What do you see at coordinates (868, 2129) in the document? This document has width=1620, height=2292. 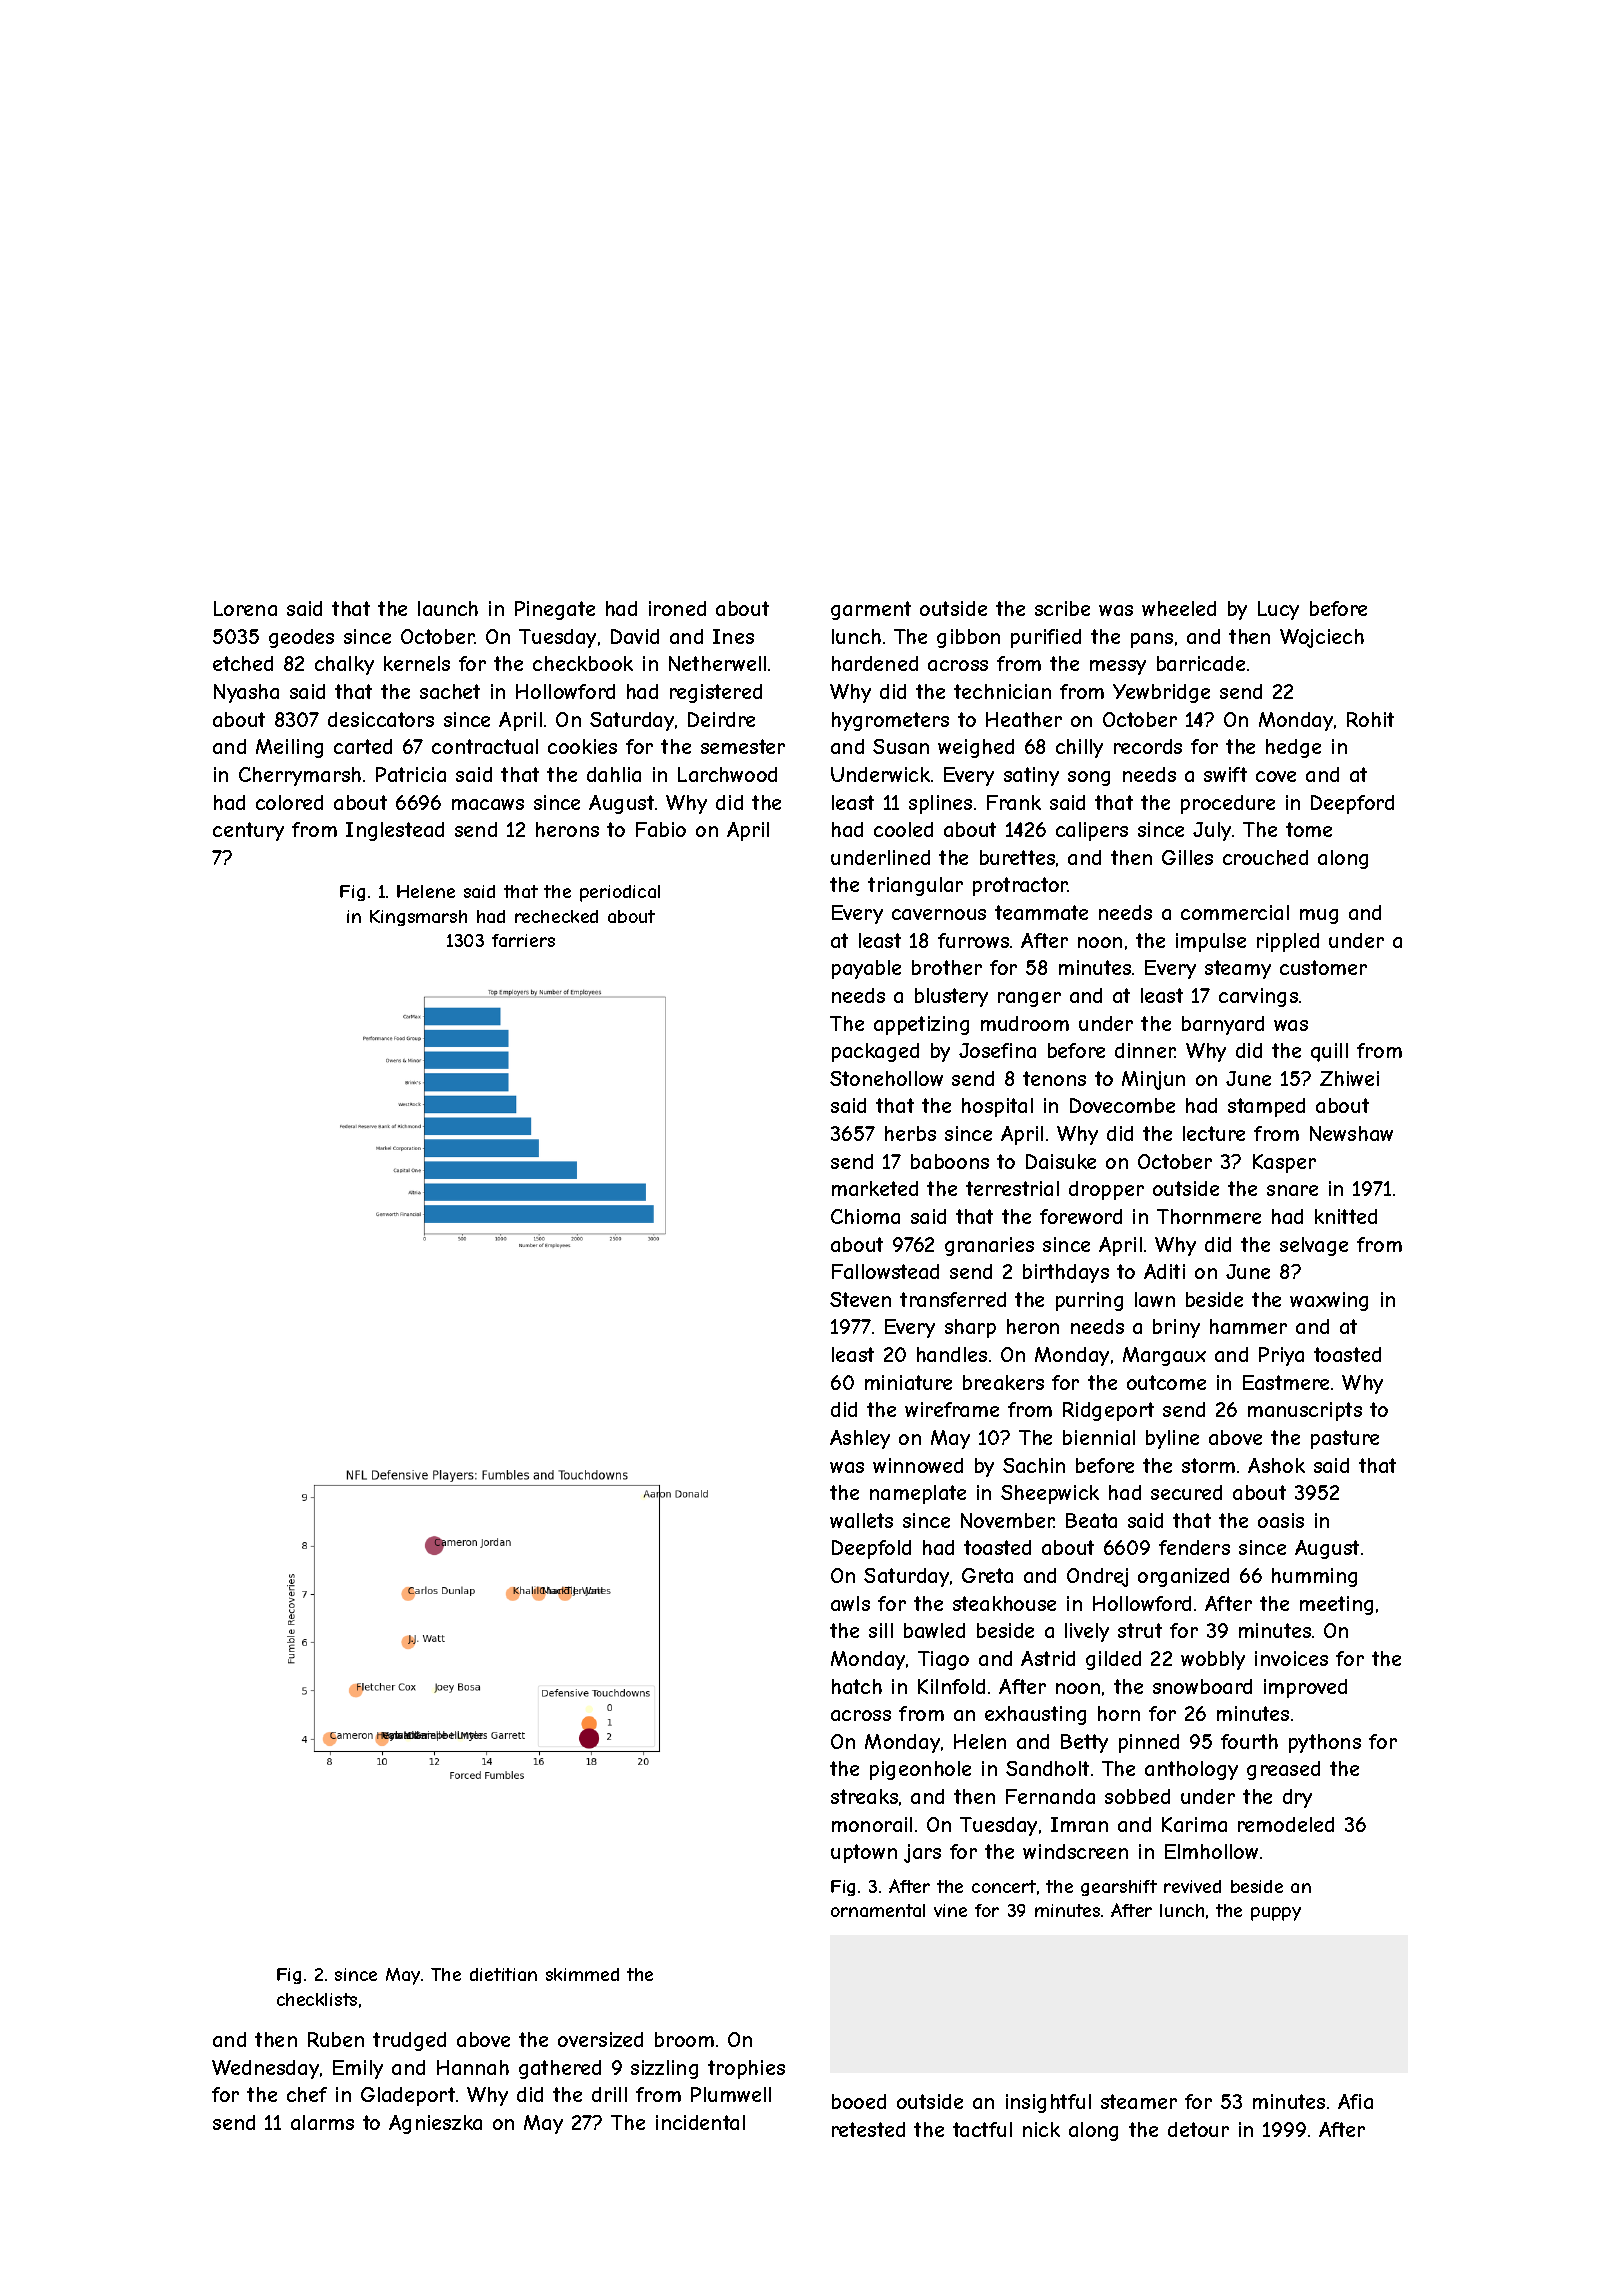 I see `retested` at bounding box center [868, 2129].
